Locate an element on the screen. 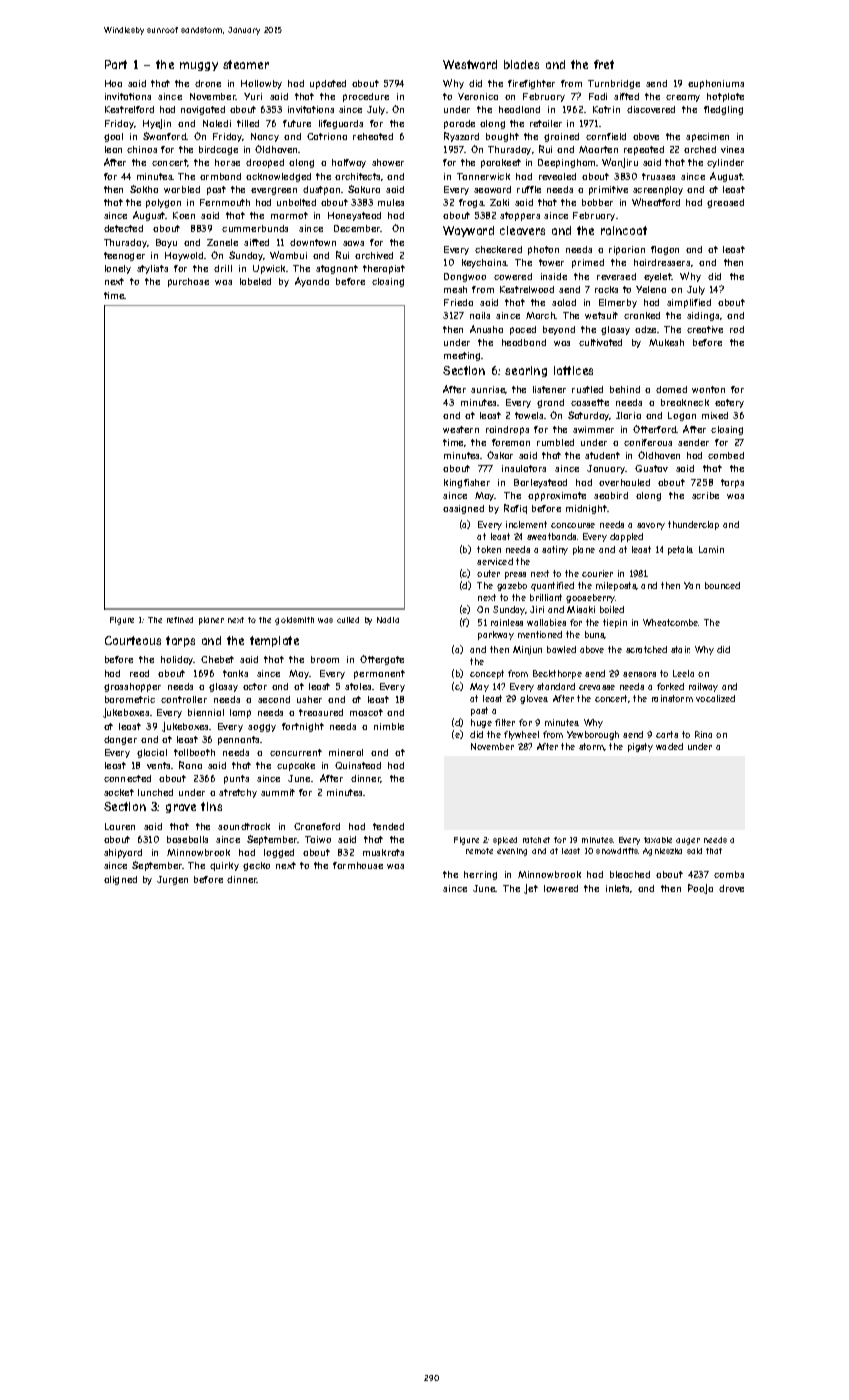  steamer is located at coordinates (246, 64).
